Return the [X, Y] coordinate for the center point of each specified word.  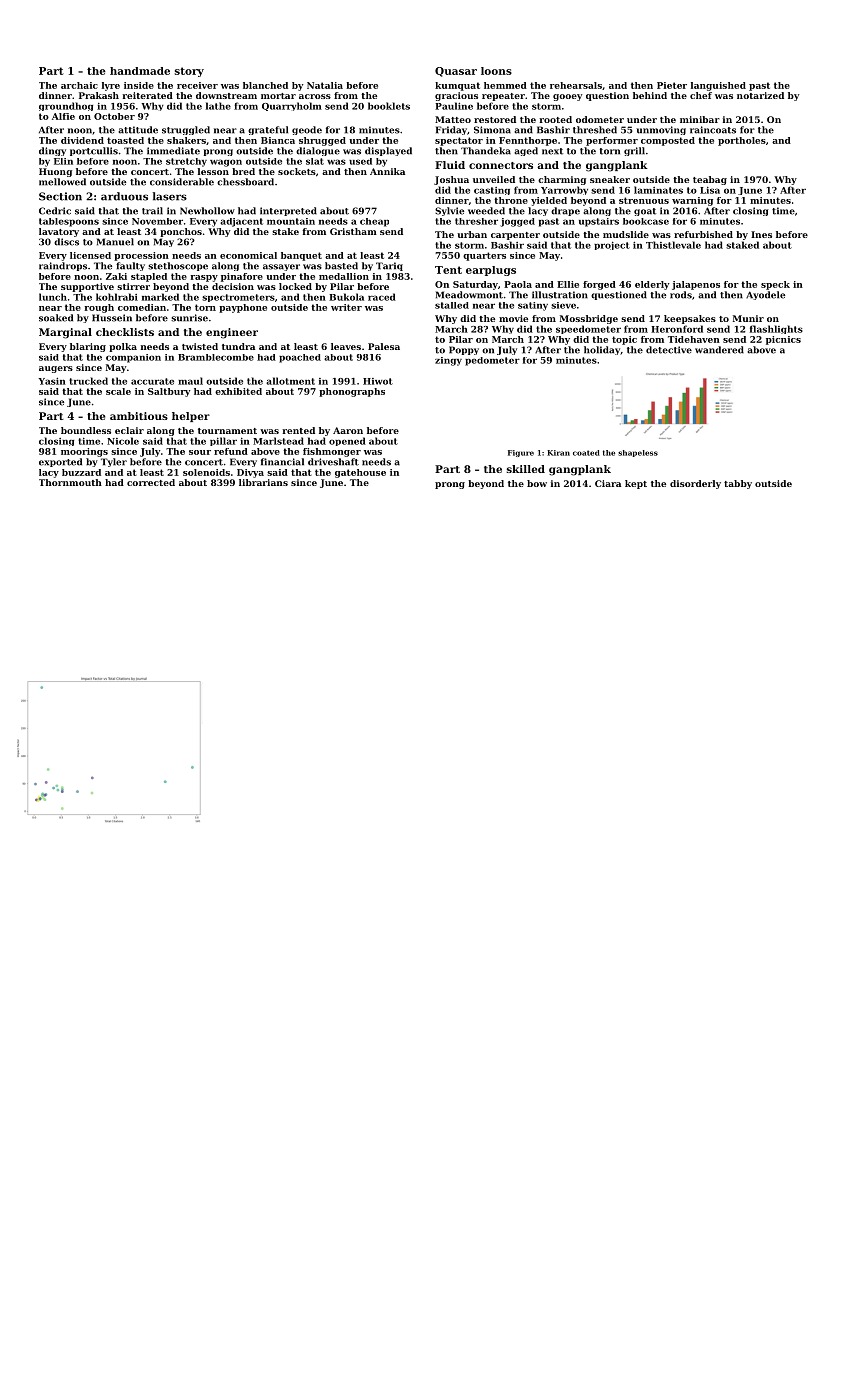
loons [496, 71]
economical [248, 255]
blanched [265, 85]
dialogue [318, 151]
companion [133, 358]
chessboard [245, 182]
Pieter [672, 85]
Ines [761, 234]
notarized [760, 95]
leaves [346, 346]
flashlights [776, 329]
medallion [344, 276]
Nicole [123, 441]
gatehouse [360, 473]
